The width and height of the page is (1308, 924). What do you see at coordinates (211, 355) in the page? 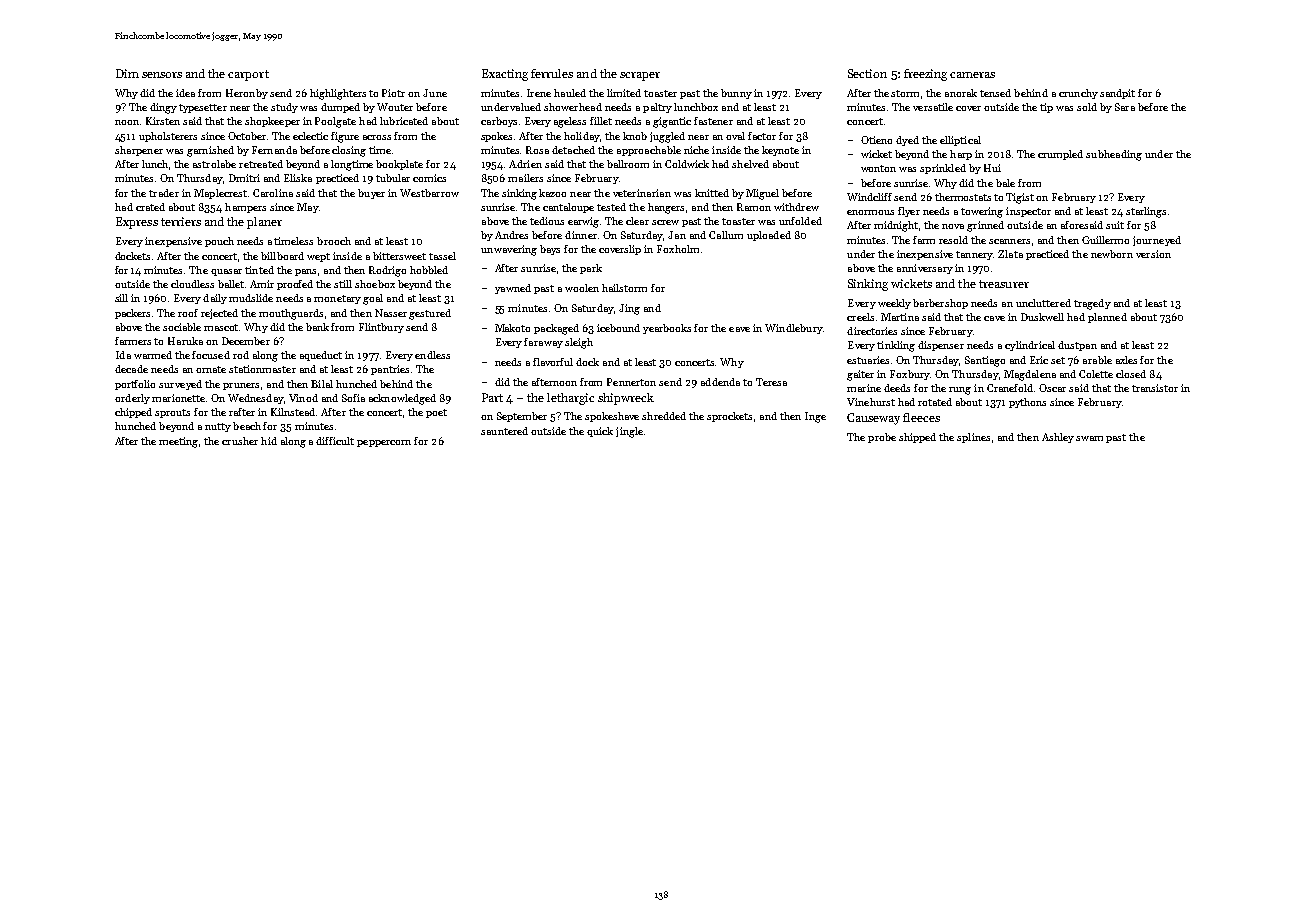
I see `focused` at bounding box center [211, 355].
